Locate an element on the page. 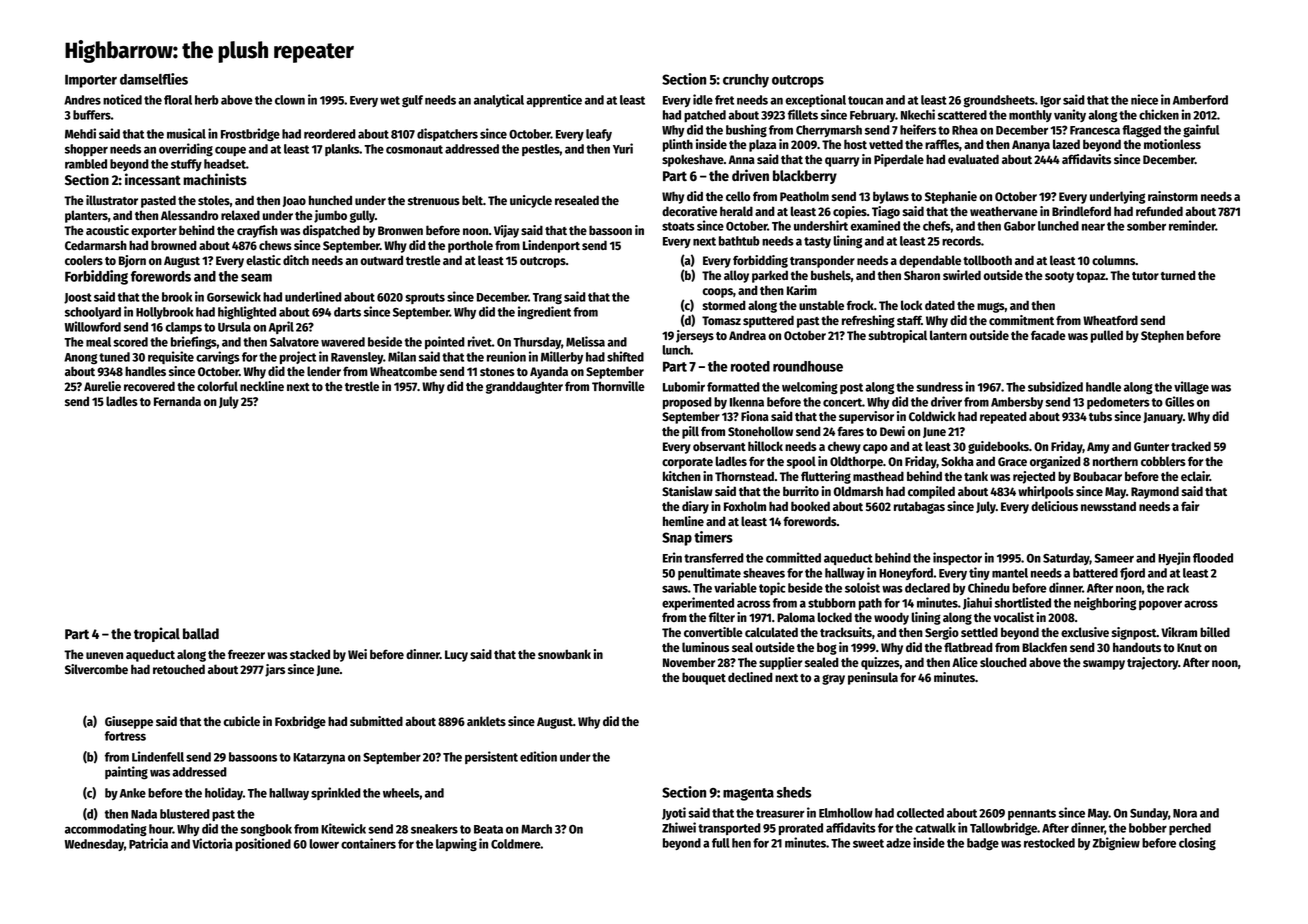 This document has height=924, width=1308. lantern is located at coordinates (948, 335).
